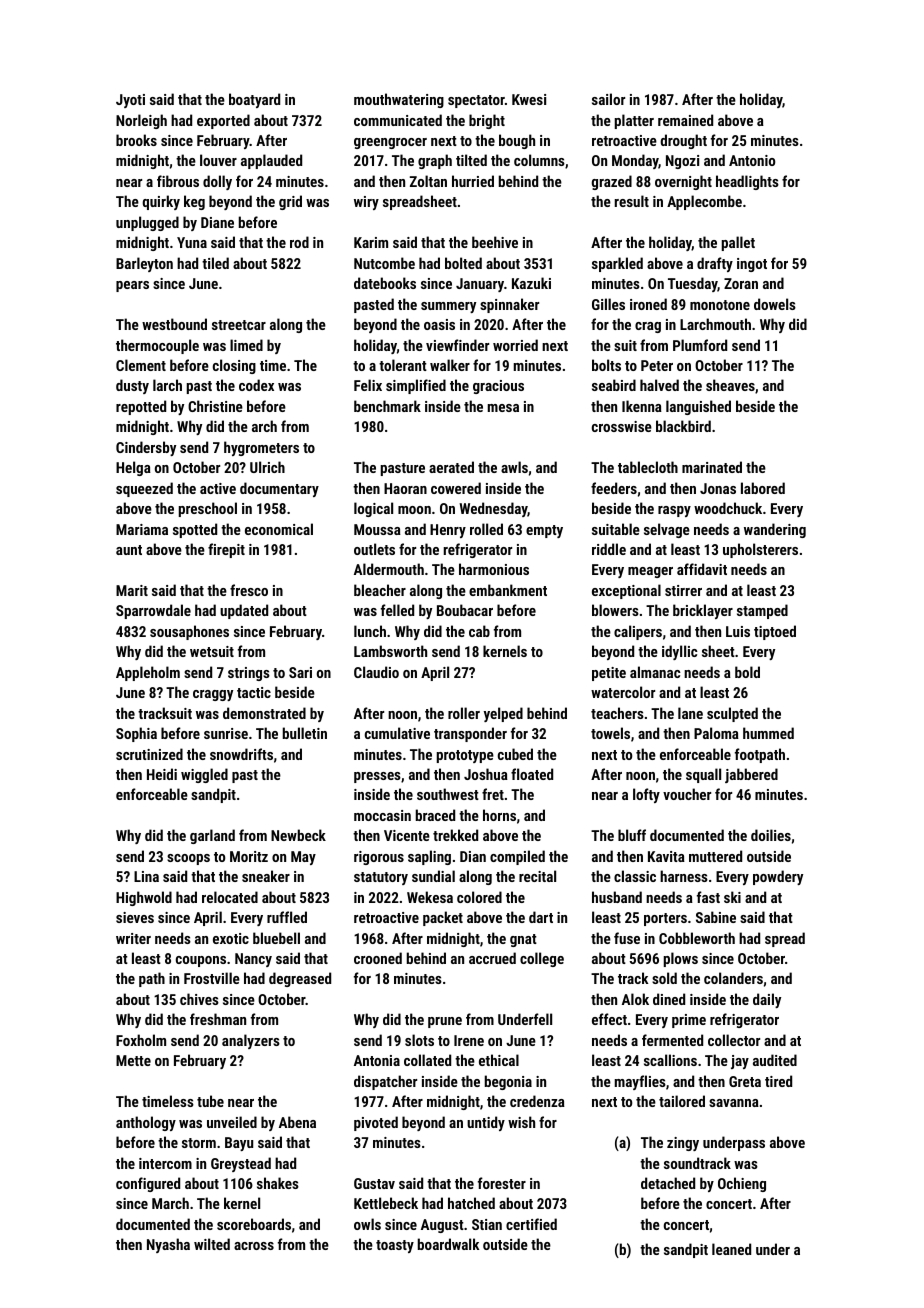  I want to click on mouthwatering, so click(399, 100).
